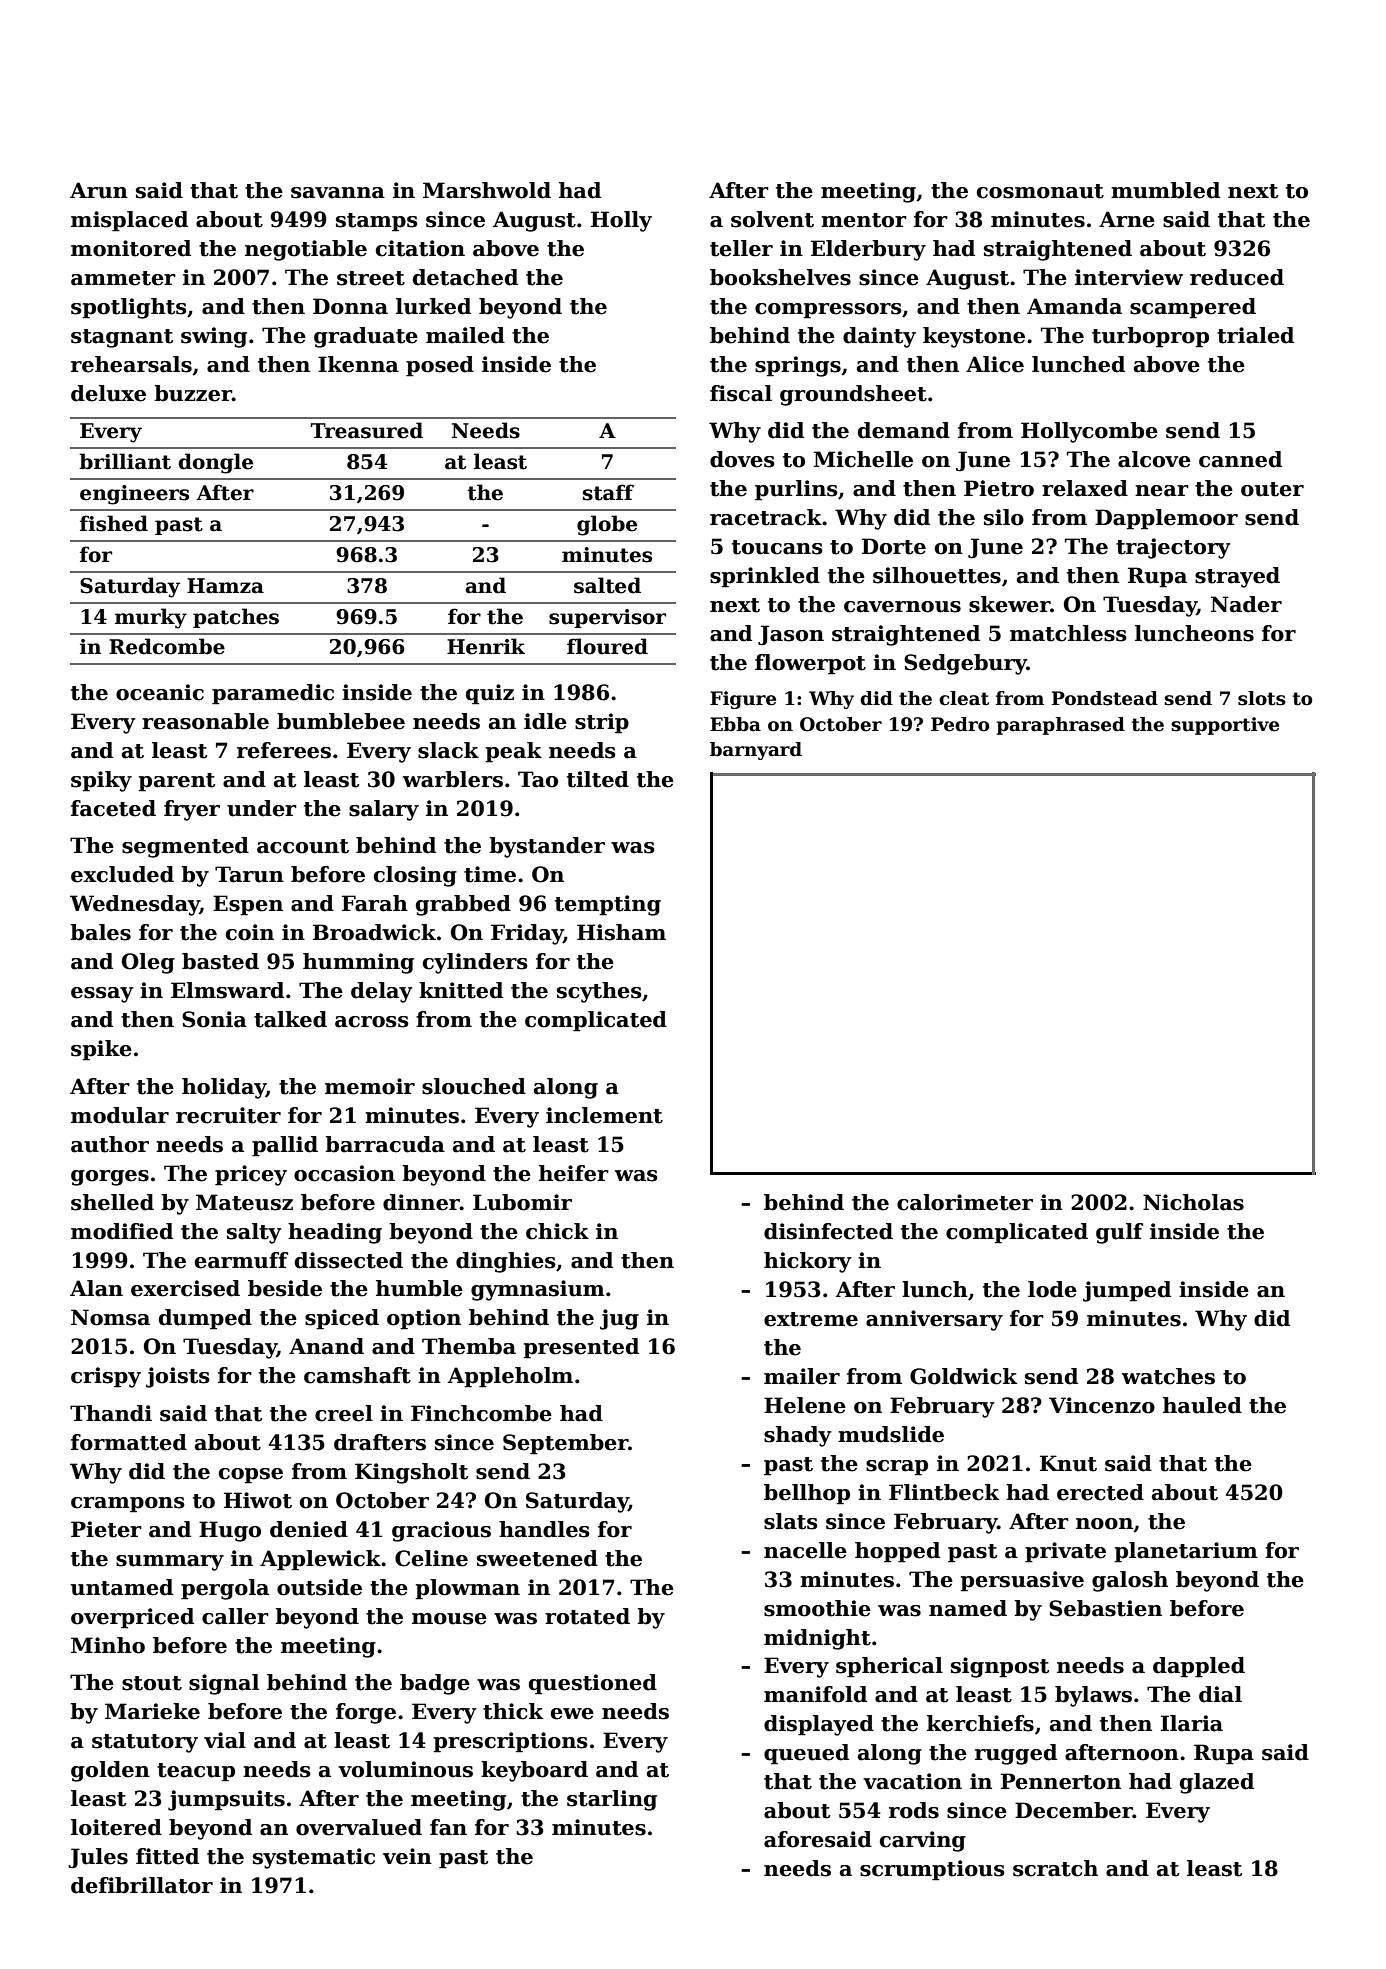 The height and width of the page is (1969, 1386). What do you see at coordinates (599, 992) in the page?
I see `scythes` at bounding box center [599, 992].
